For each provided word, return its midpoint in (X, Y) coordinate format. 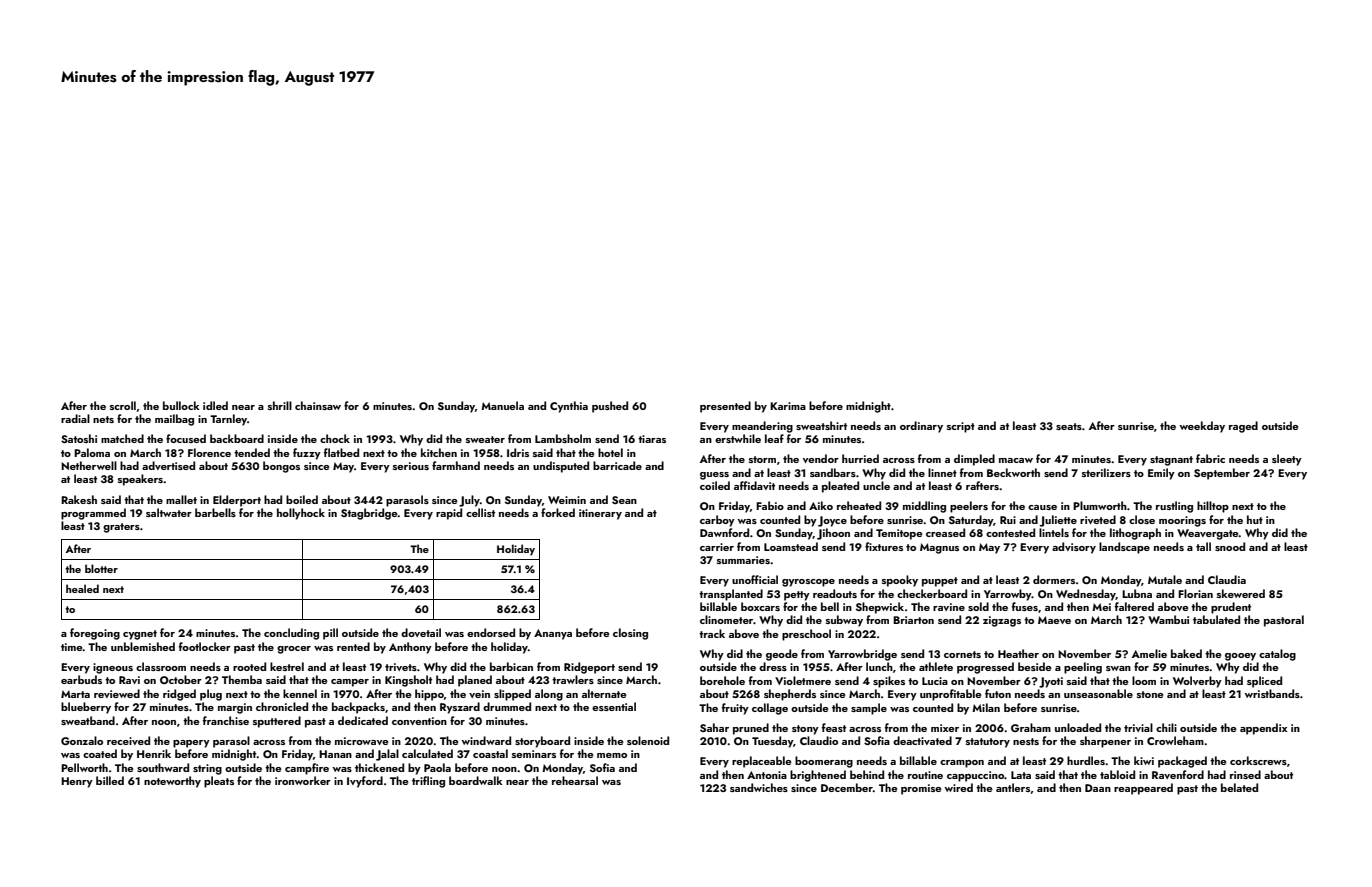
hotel (610, 452)
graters (121, 528)
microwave (362, 741)
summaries (743, 560)
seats (1069, 426)
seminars (534, 754)
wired (958, 787)
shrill (280, 405)
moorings (1182, 521)
